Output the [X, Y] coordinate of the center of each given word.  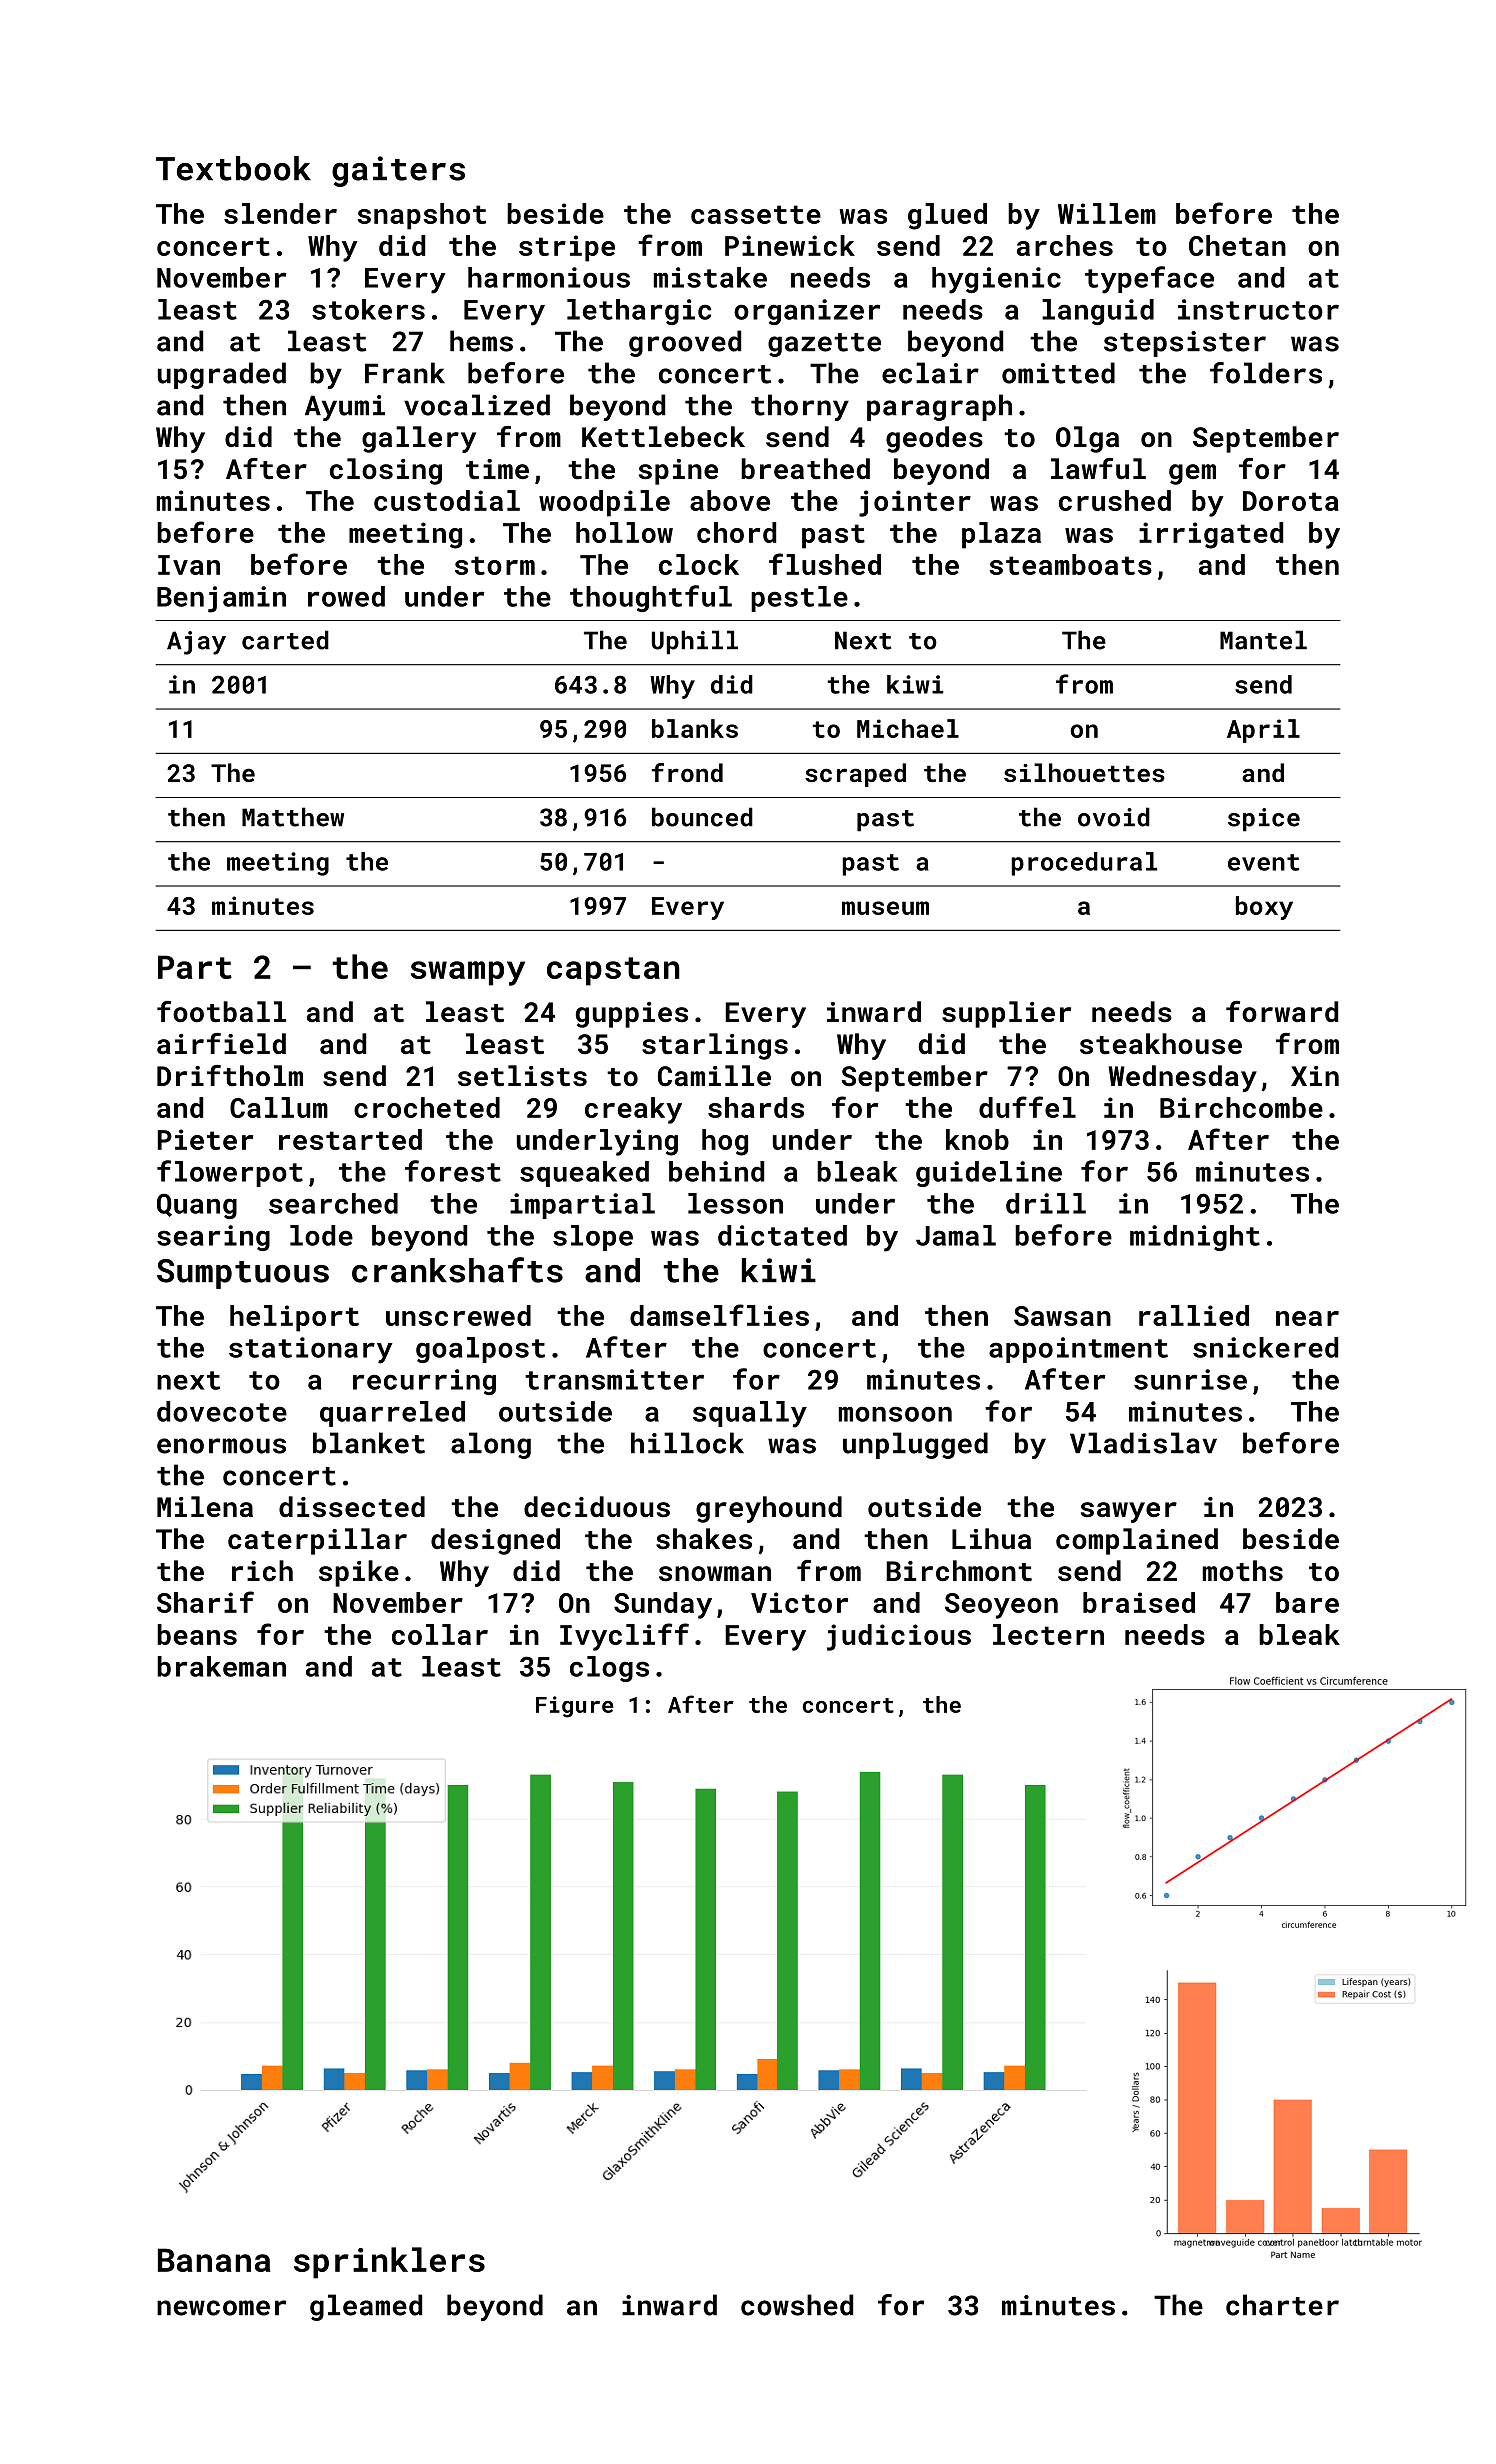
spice [1264, 820]
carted [285, 640]
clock [699, 564]
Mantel [1263, 640]
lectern [1048, 1634]
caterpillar [317, 1541]
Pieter [205, 1139]
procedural [1084, 864]
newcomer [221, 2308]
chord [736, 532]
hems [481, 341]
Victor [799, 1602]
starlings [715, 1046]
